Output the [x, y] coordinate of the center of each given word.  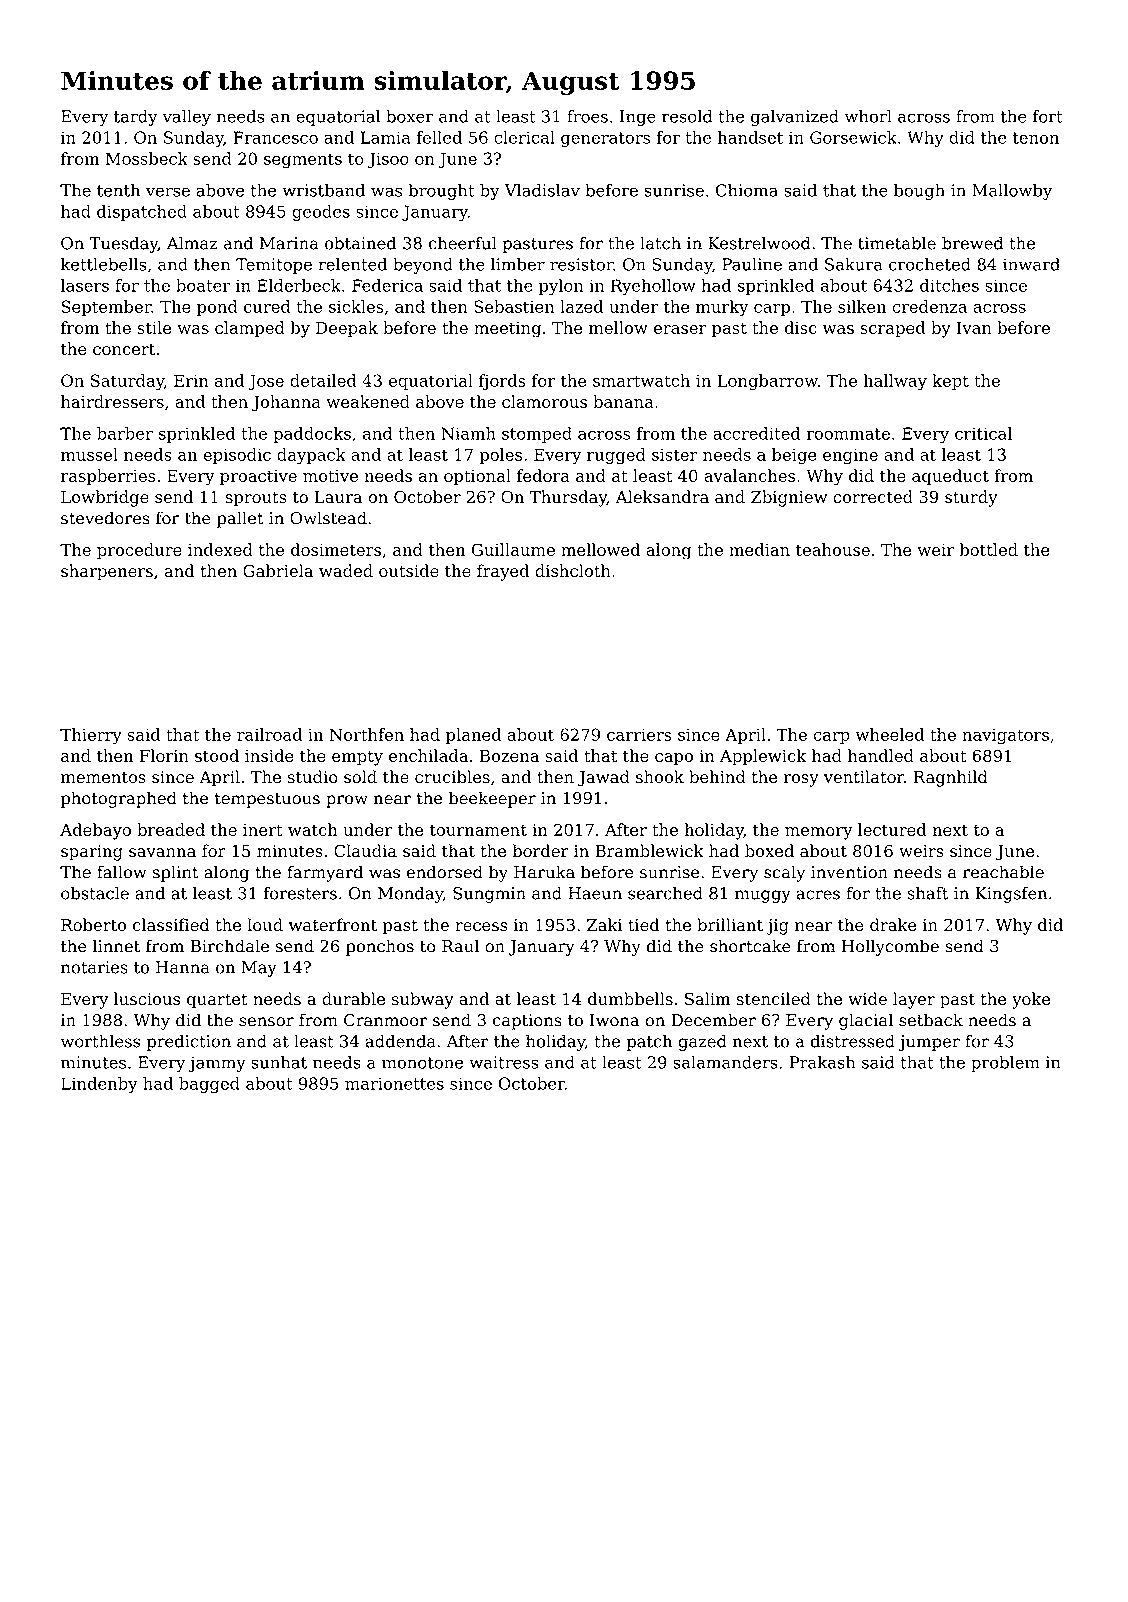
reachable [1003, 872]
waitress [503, 1062]
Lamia [386, 137]
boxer [409, 116]
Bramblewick [649, 851]
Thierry [91, 736]
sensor [266, 1022]
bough [919, 192]
